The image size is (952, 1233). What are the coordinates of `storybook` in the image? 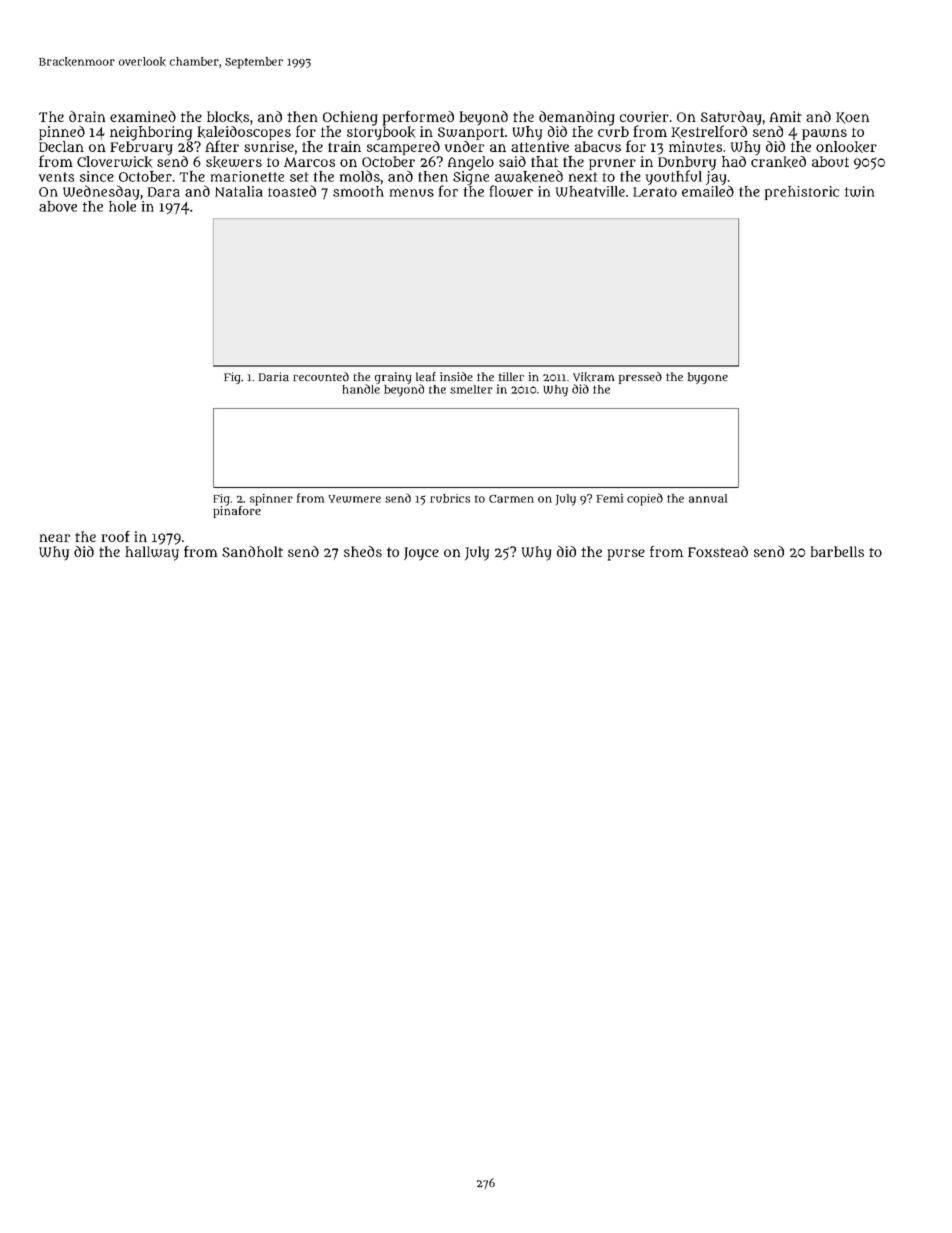 It's located at (381, 133).
